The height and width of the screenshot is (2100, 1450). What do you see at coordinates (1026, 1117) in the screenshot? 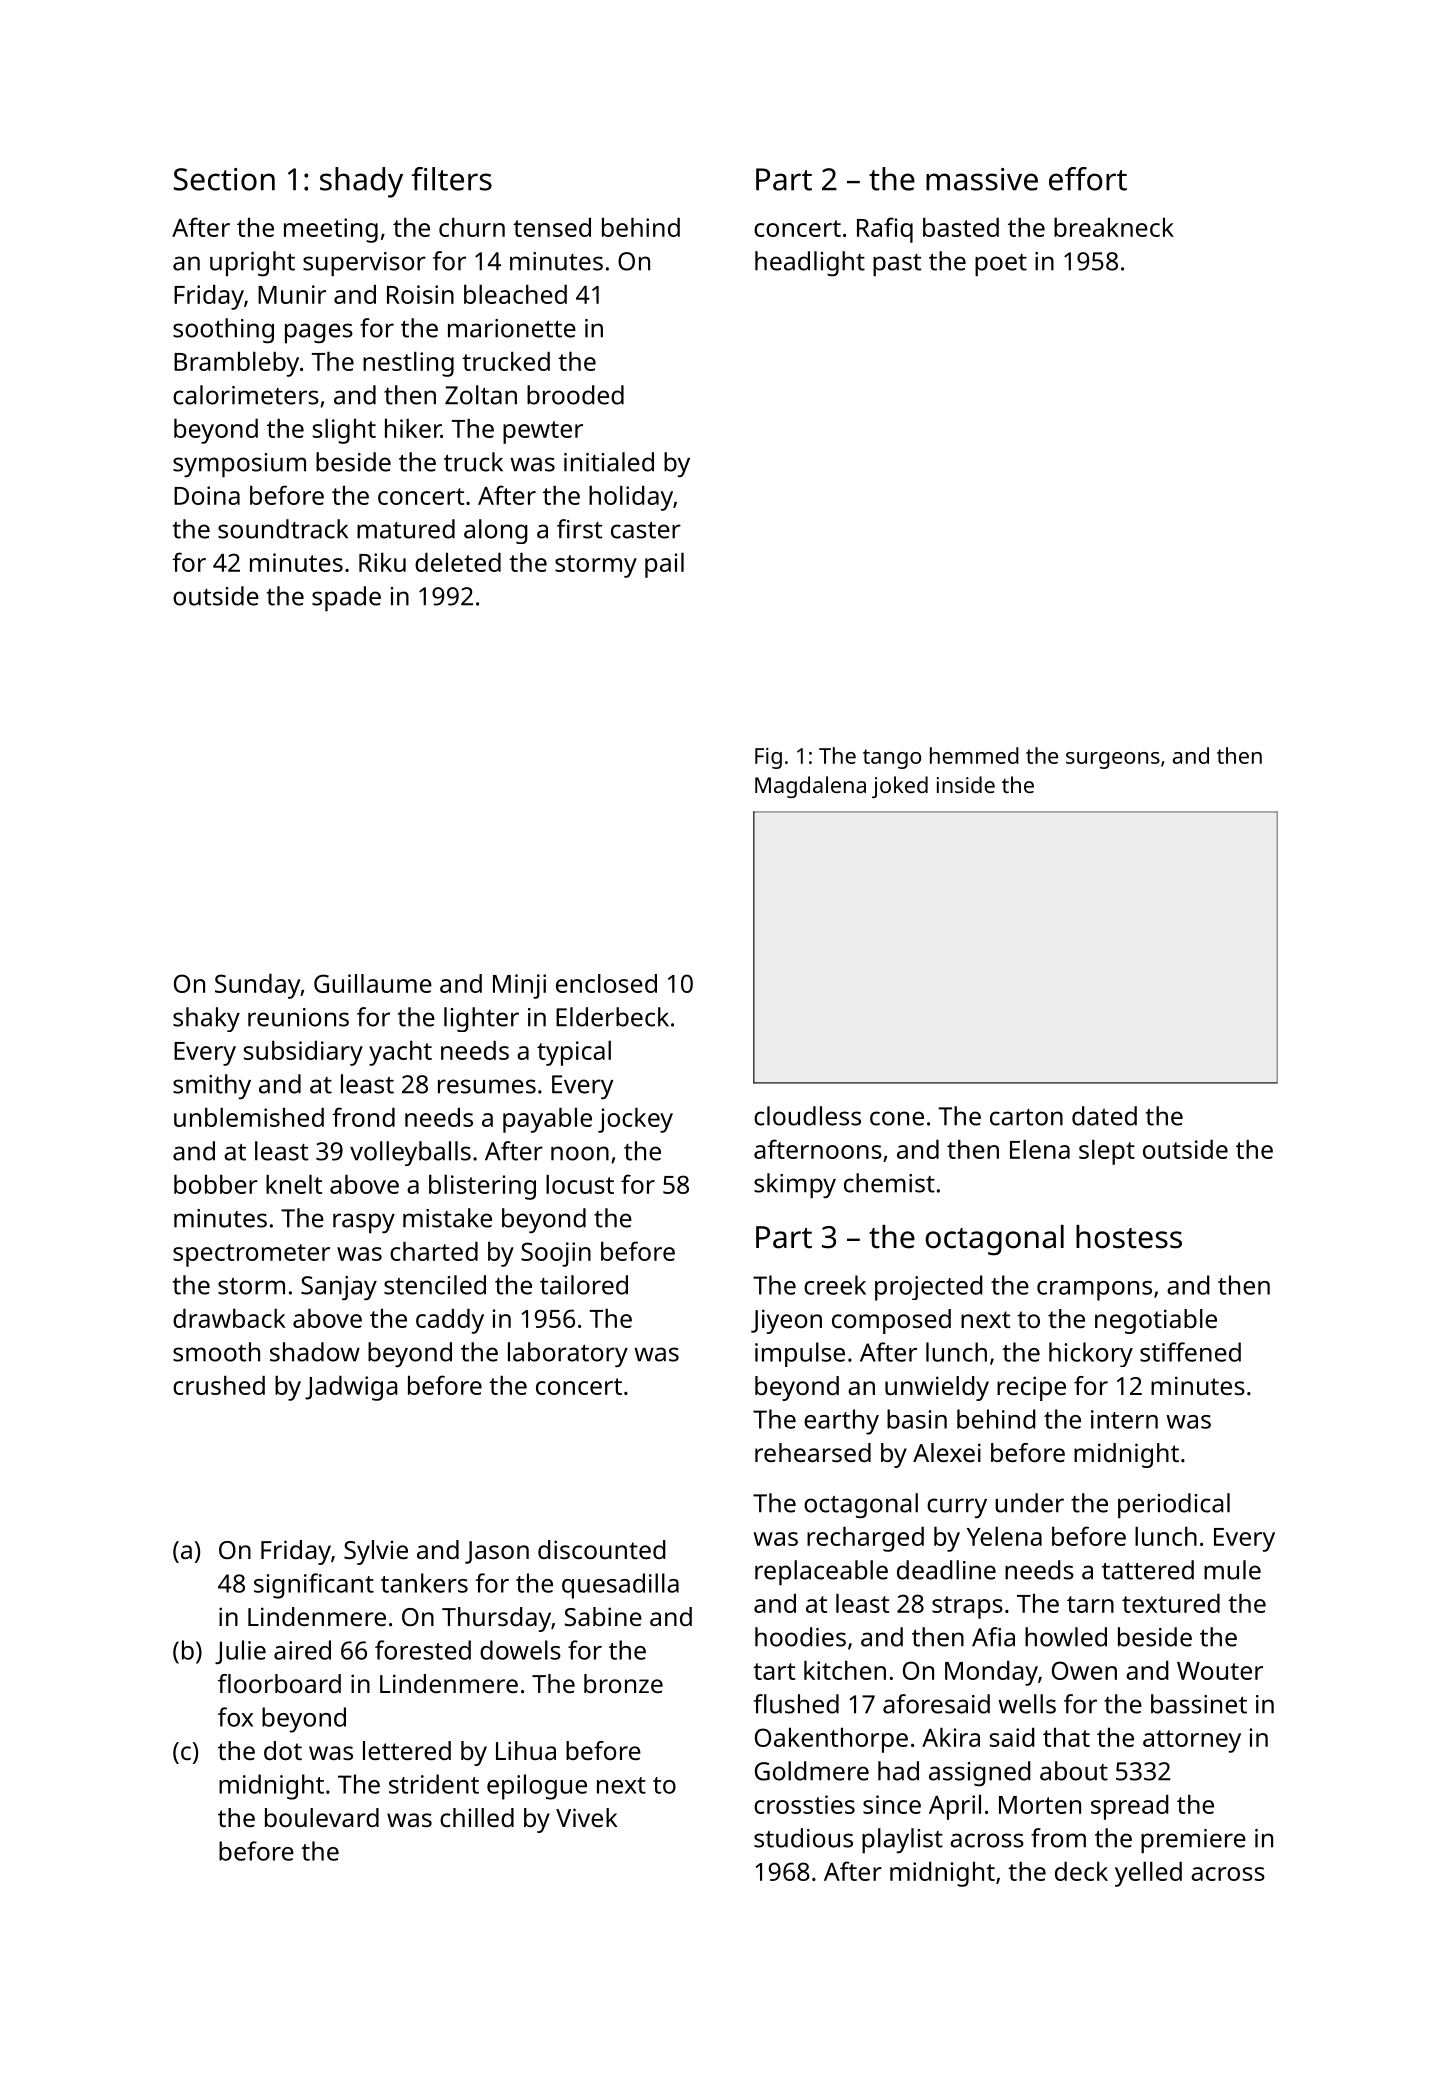
I see `carton` at bounding box center [1026, 1117].
